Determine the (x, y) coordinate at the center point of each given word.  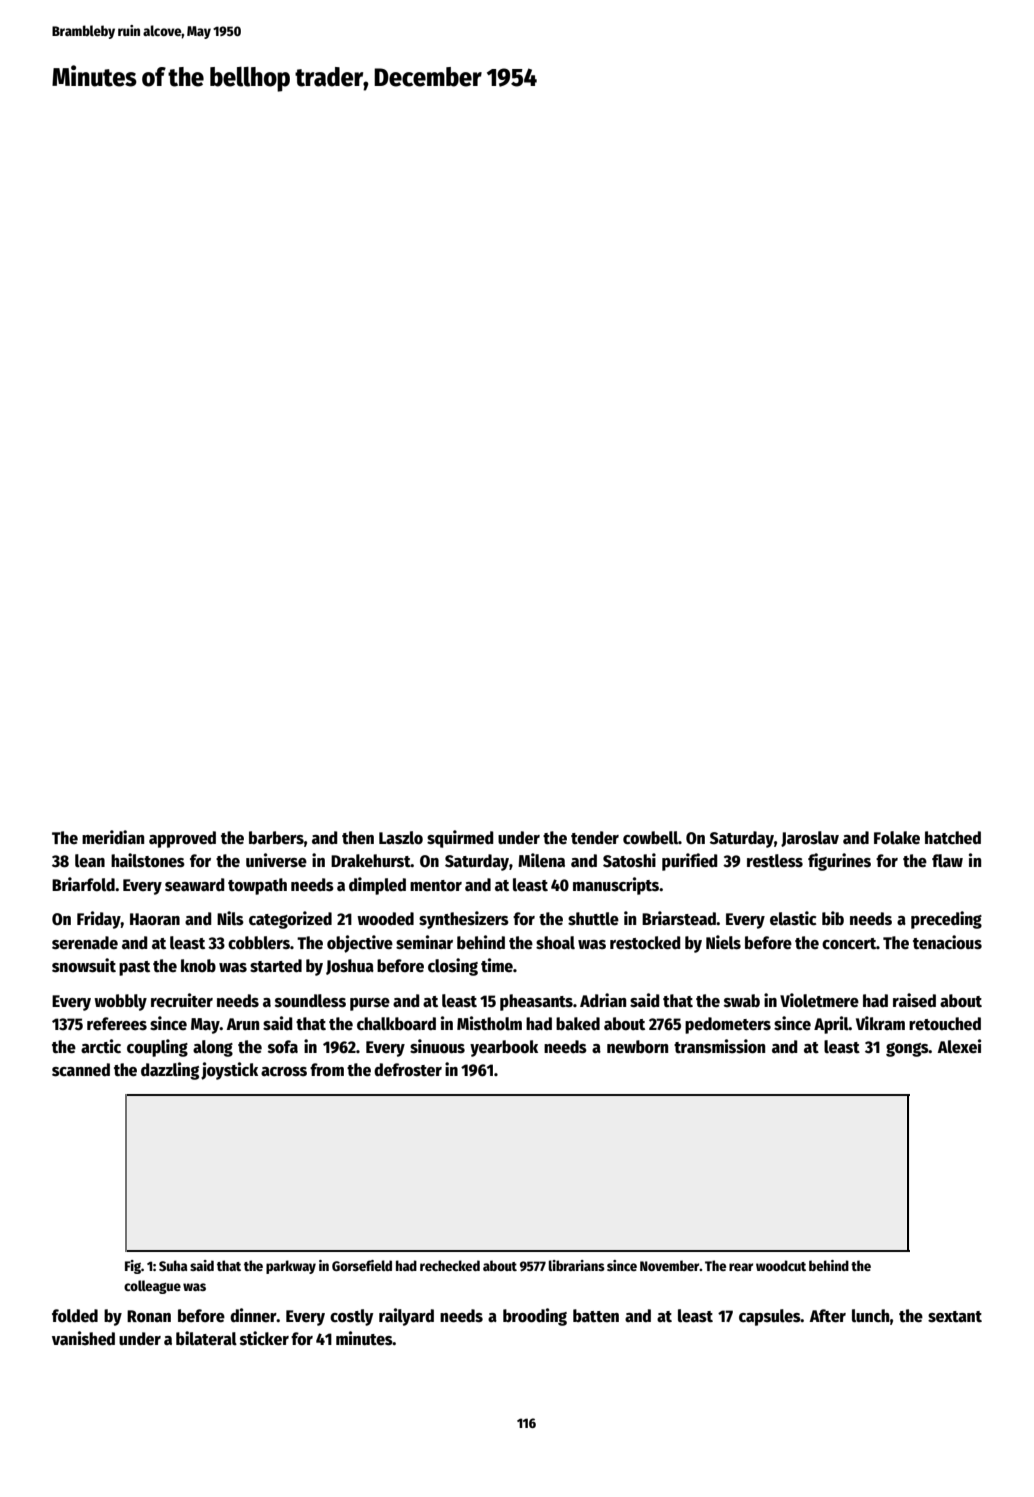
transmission (719, 1046)
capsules (770, 1317)
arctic (101, 1046)
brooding (535, 1317)
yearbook (504, 1048)
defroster (408, 1070)
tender (595, 838)
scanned (81, 1070)
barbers (276, 838)
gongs (907, 1050)
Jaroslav (810, 839)
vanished (83, 1338)
